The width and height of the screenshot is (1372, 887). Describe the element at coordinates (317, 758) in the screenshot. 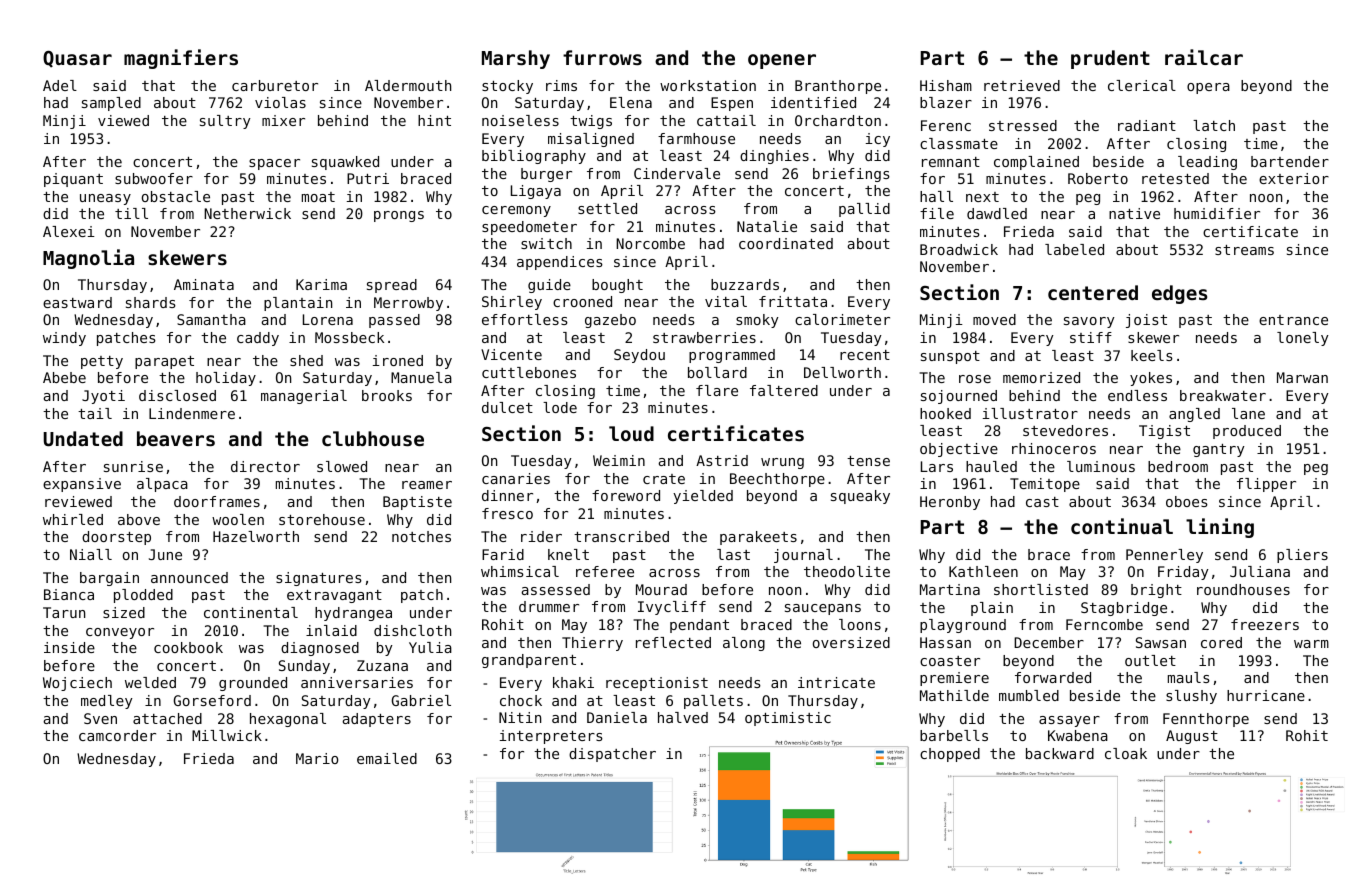

I see `Mario` at that location.
